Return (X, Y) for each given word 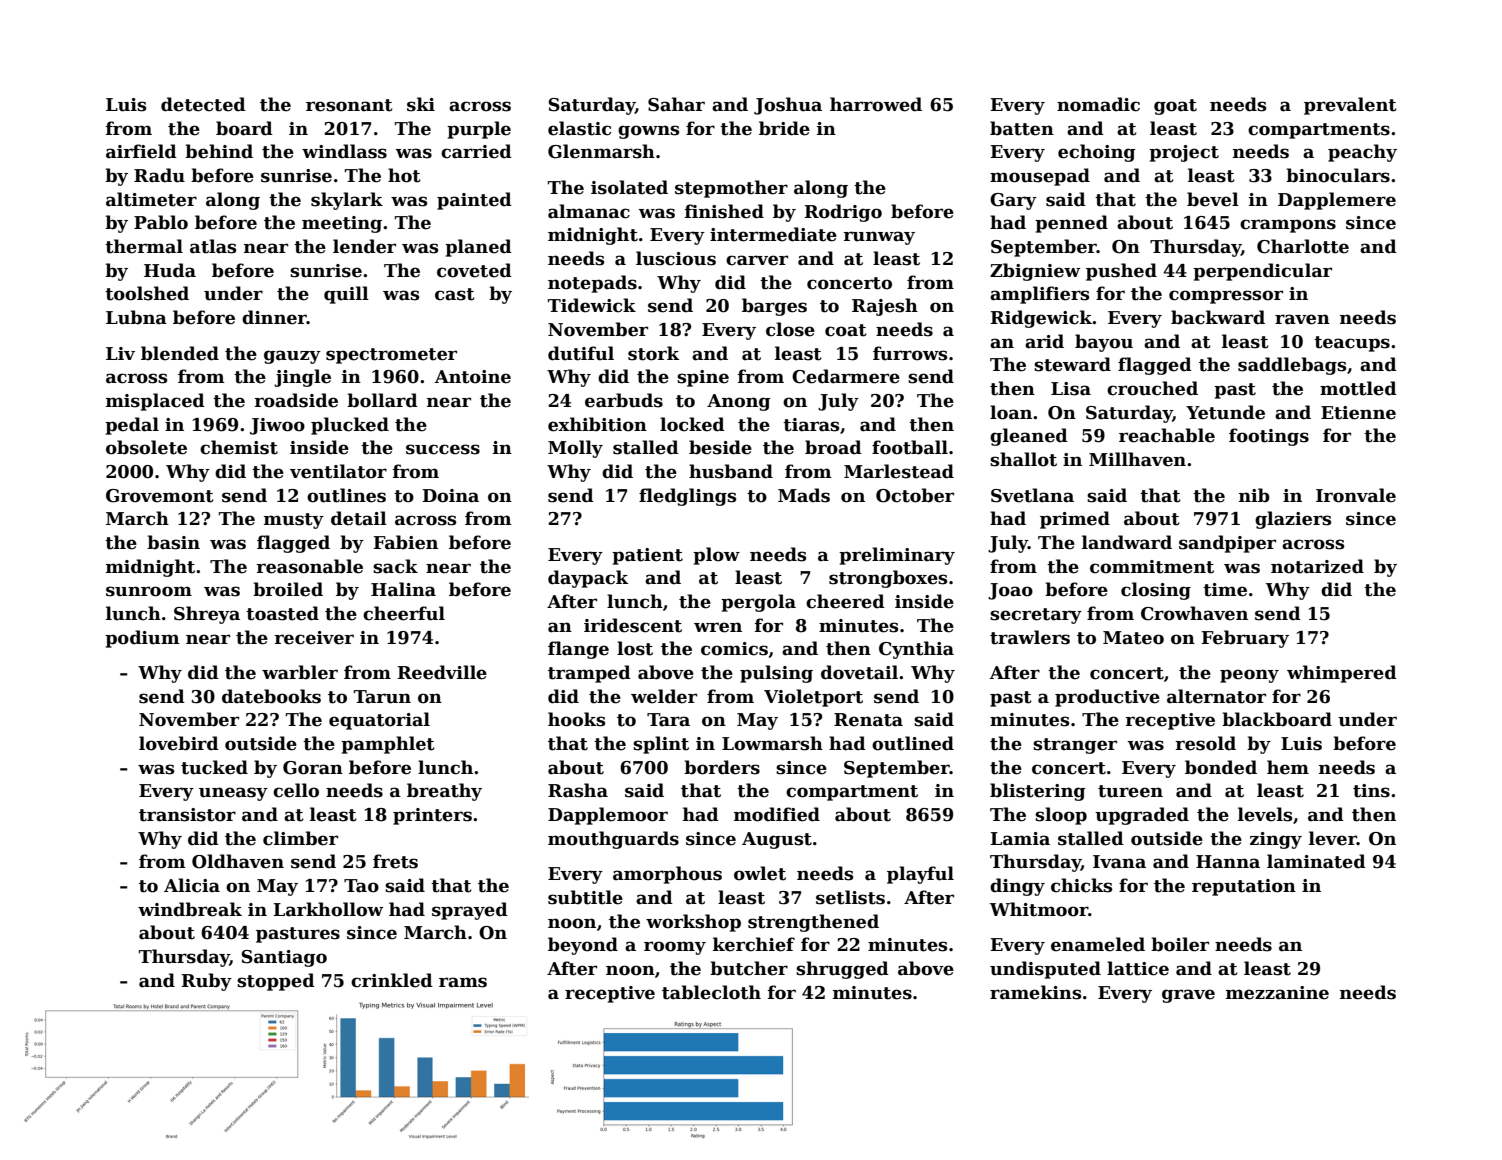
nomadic (1098, 104)
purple (479, 130)
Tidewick (592, 305)
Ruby (206, 982)
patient (647, 556)
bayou (1104, 343)
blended (180, 353)
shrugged (842, 970)
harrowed (876, 104)
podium (142, 639)
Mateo (1133, 638)
